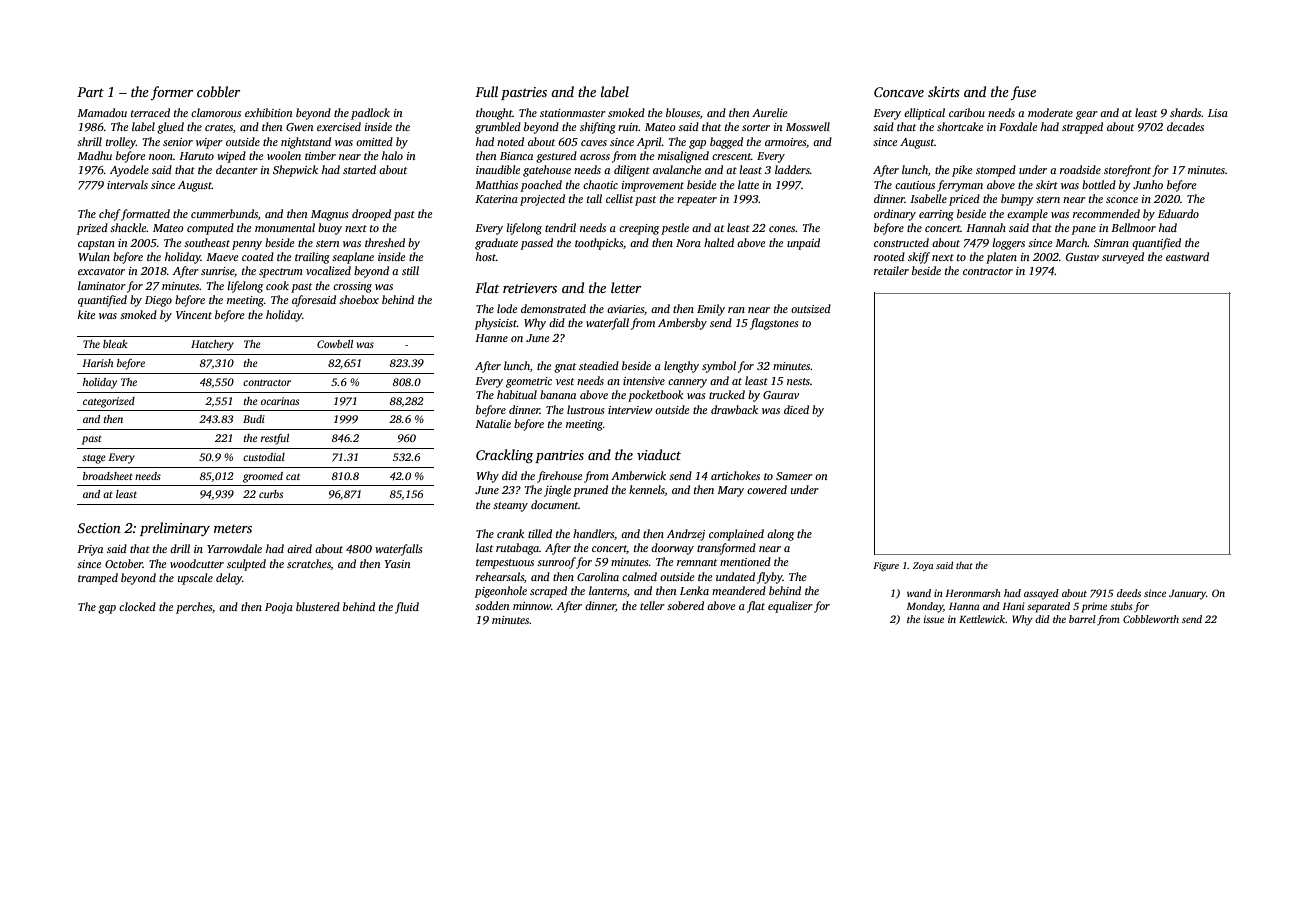 The width and height of the screenshot is (1308, 924). What do you see at coordinates (593, 533) in the screenshot?
I see `handlers` at bounding box center [593, 533].
